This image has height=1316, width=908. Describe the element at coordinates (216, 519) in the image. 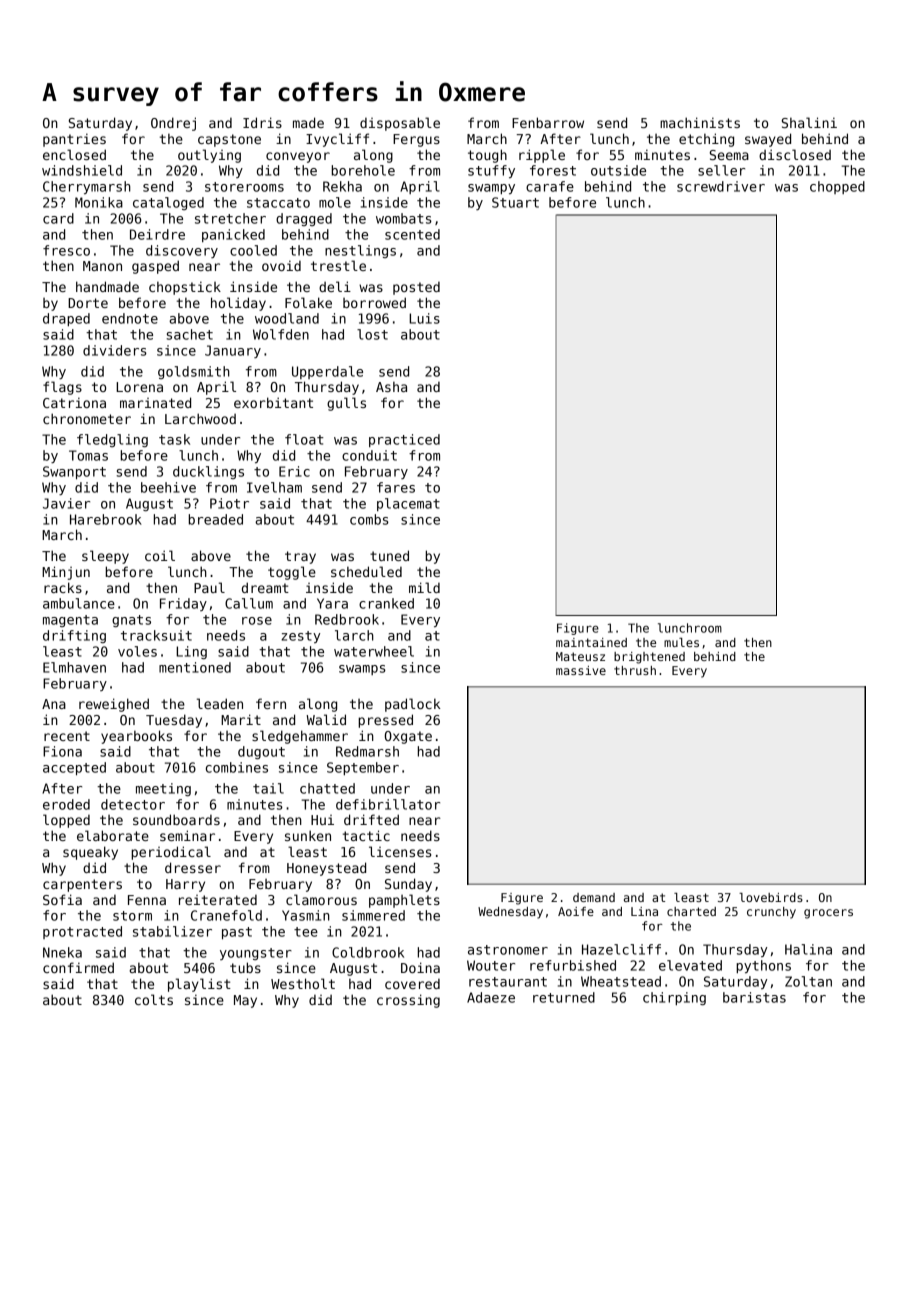

I see `breaded` at that location.
